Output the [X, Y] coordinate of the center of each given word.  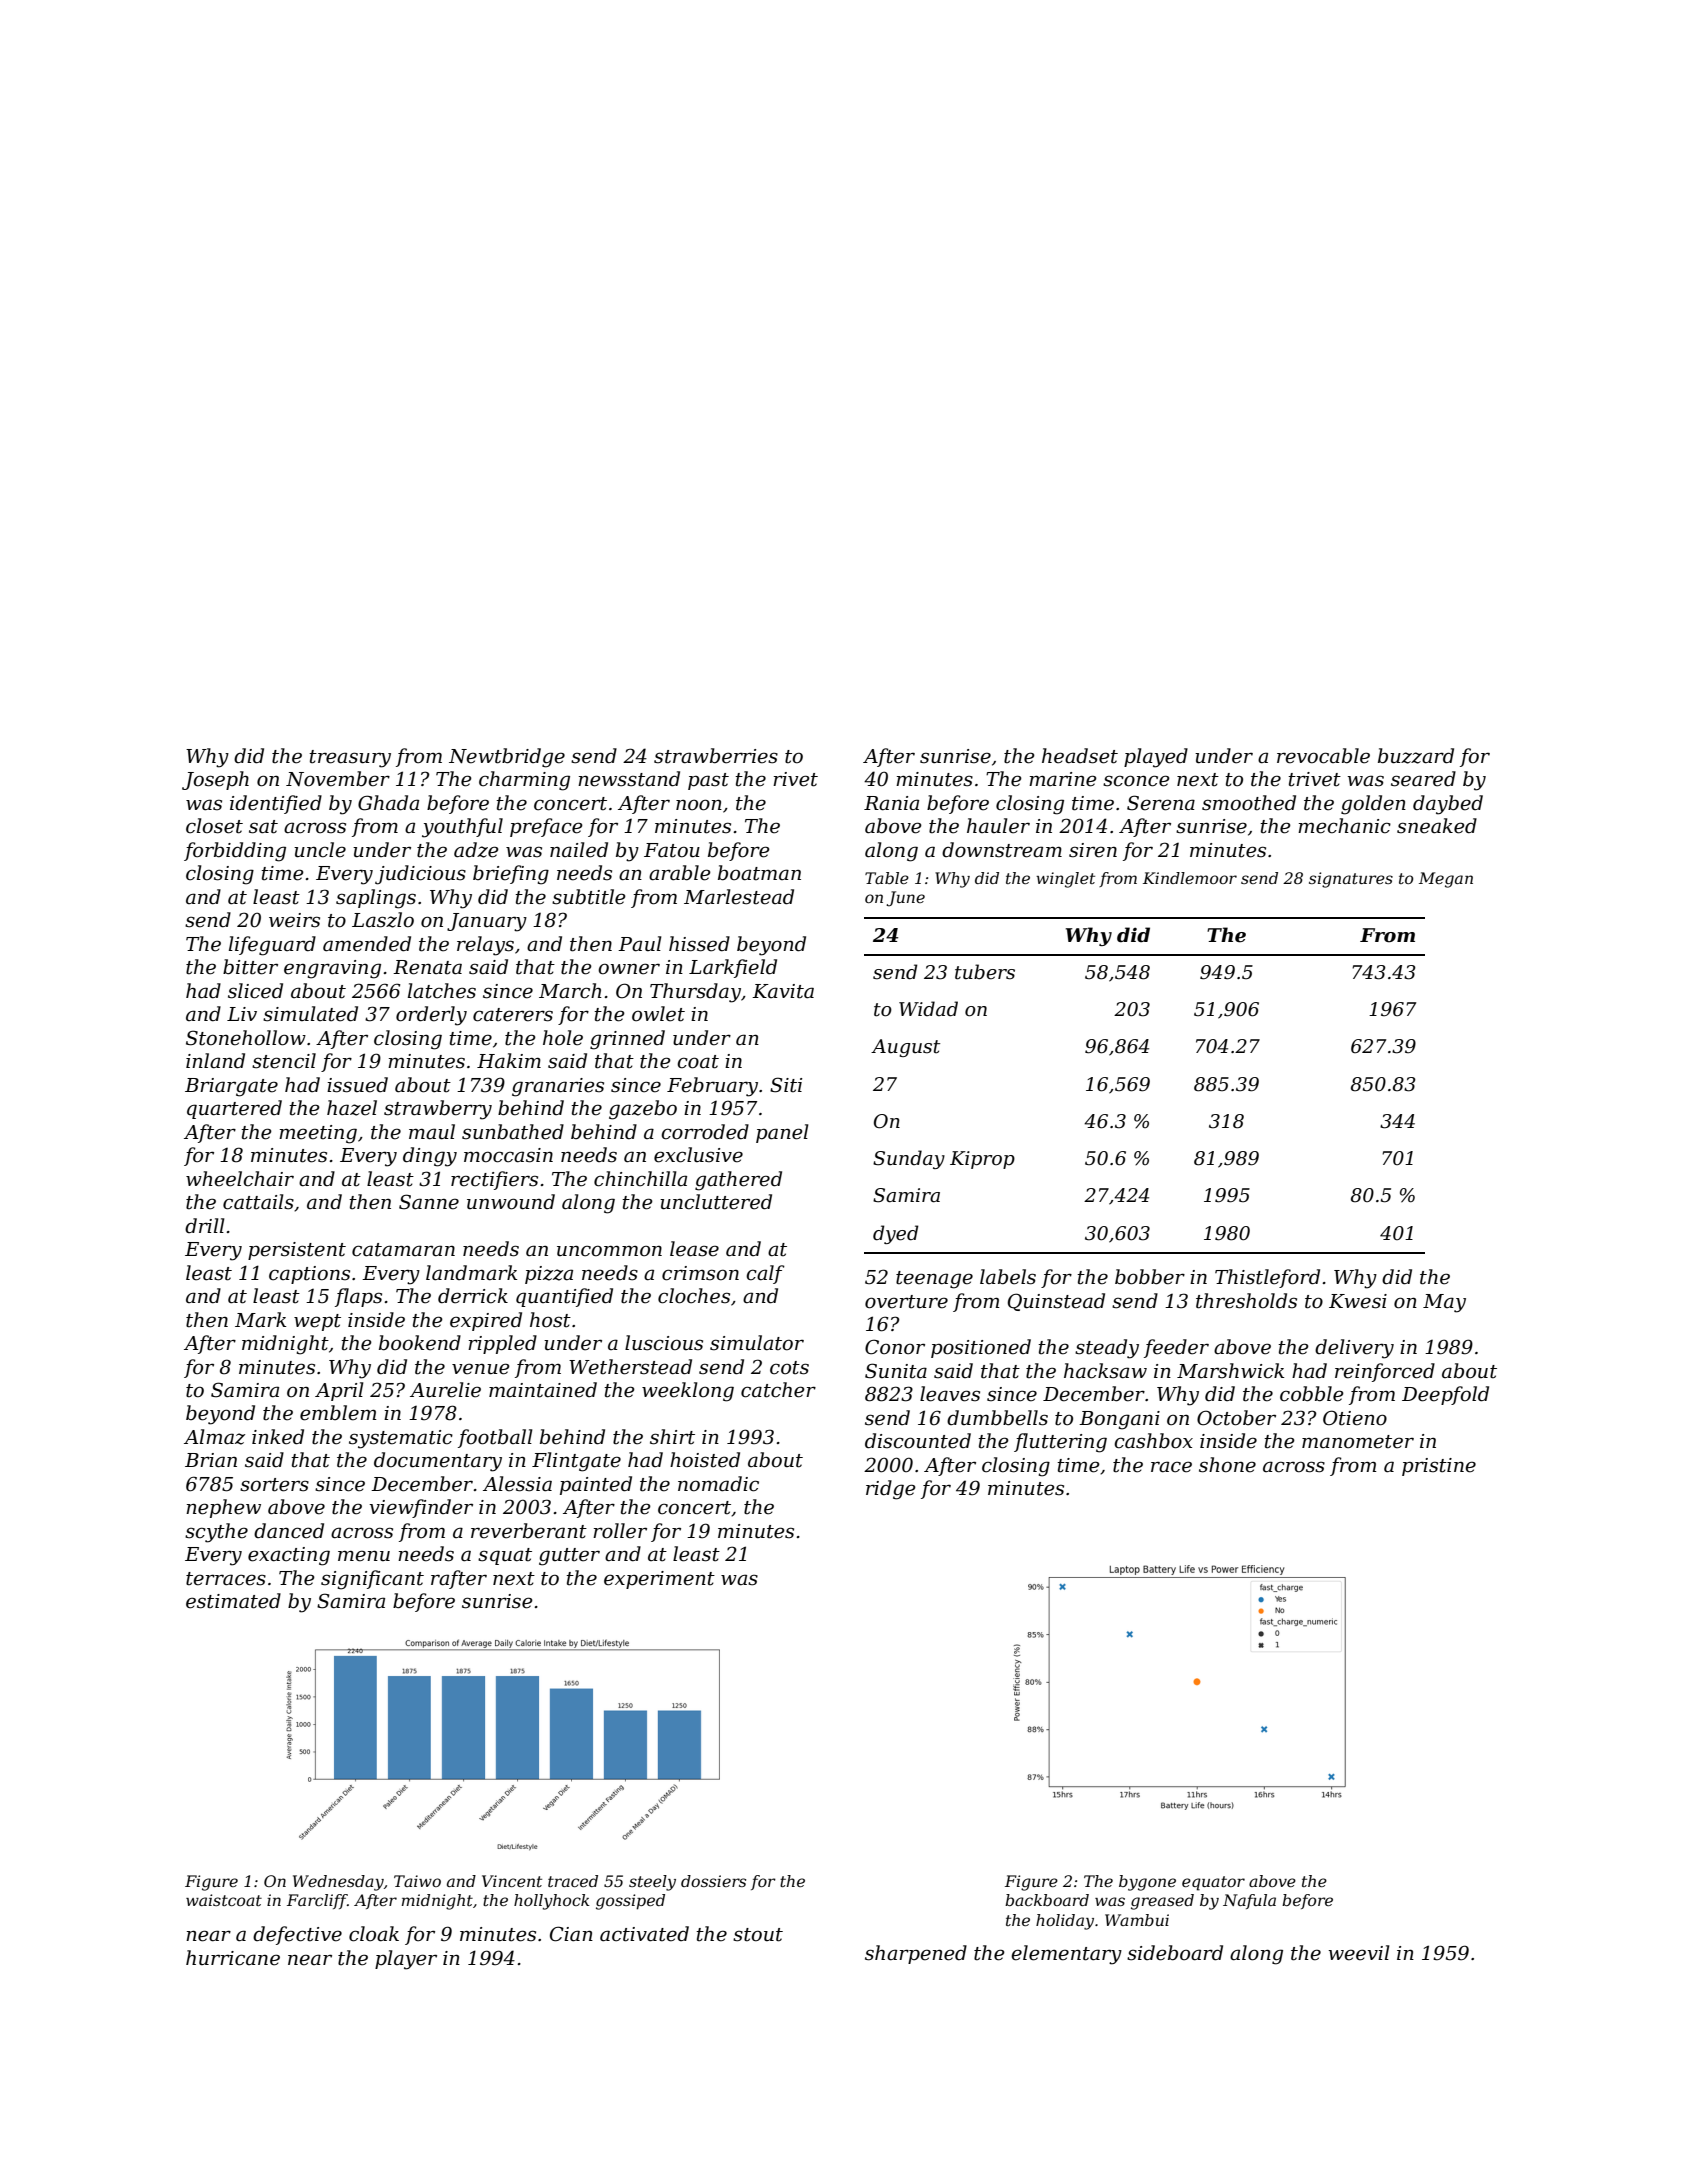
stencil [284, 1061]
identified [276, 804]
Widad [928, 1009]
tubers [985, 972]
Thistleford [1267, 1278]
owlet [658, 1014]
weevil [1359, 1953]
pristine [1439, 1467]
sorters [274, 1485]
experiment [659, 1580]
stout [758, 1935]
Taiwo [417, 1881]
